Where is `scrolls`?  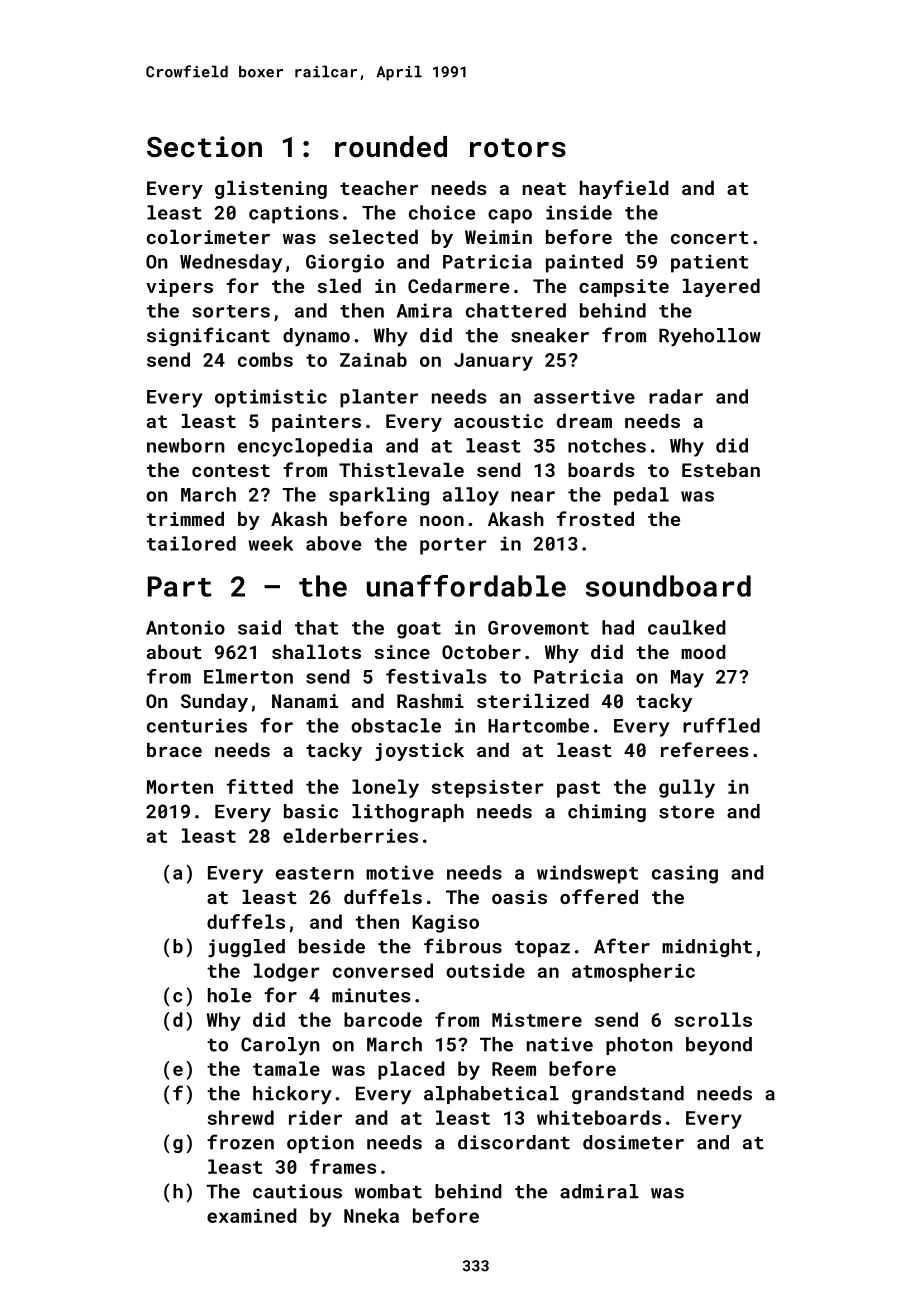
scrolls is located at coordinates (713, 1019).
